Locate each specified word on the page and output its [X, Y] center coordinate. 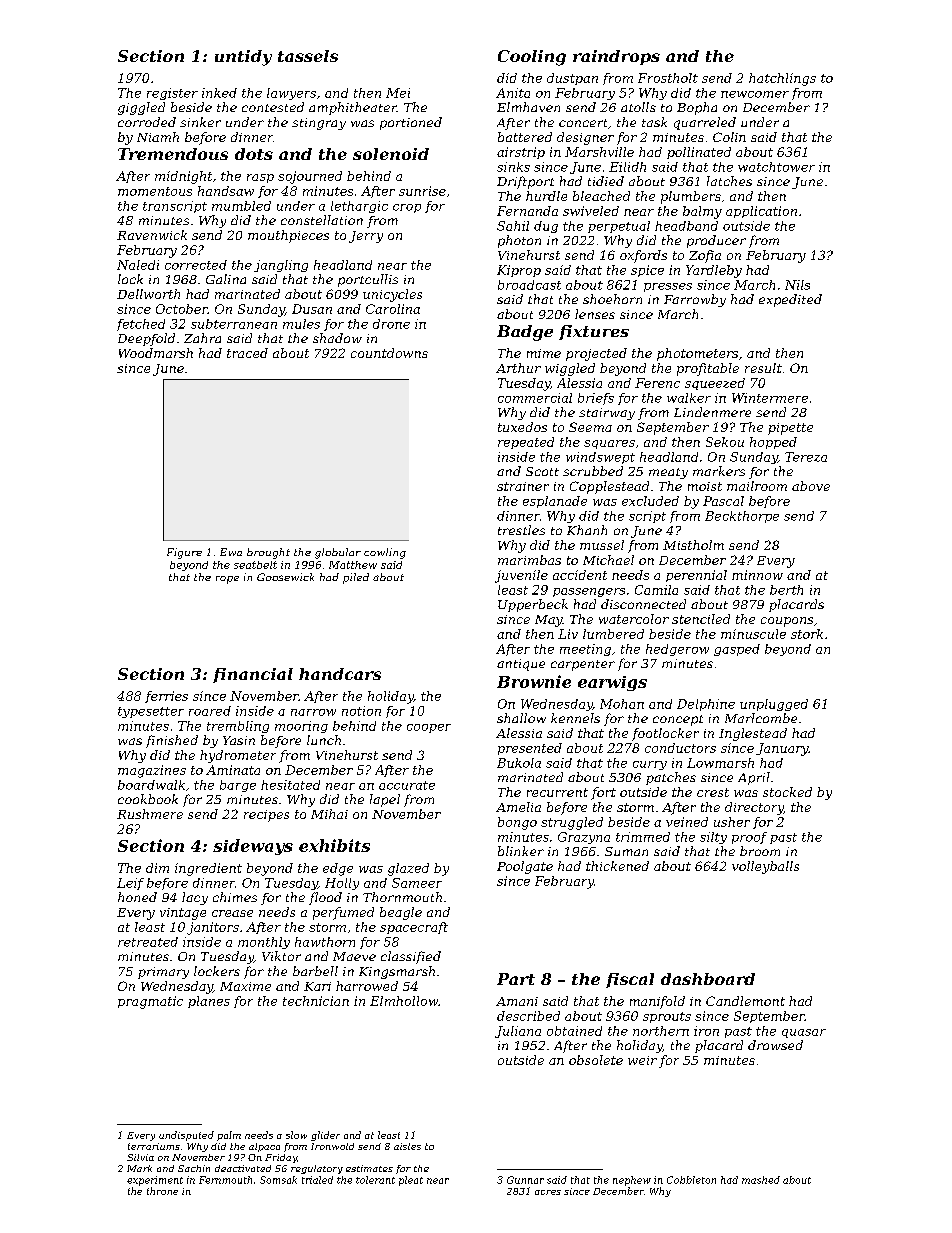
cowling [385, 553]
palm [229, 1136]
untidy [243, 58]
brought [268, 553]
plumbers [691, 197]
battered [525, 137]
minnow [757, 575]
